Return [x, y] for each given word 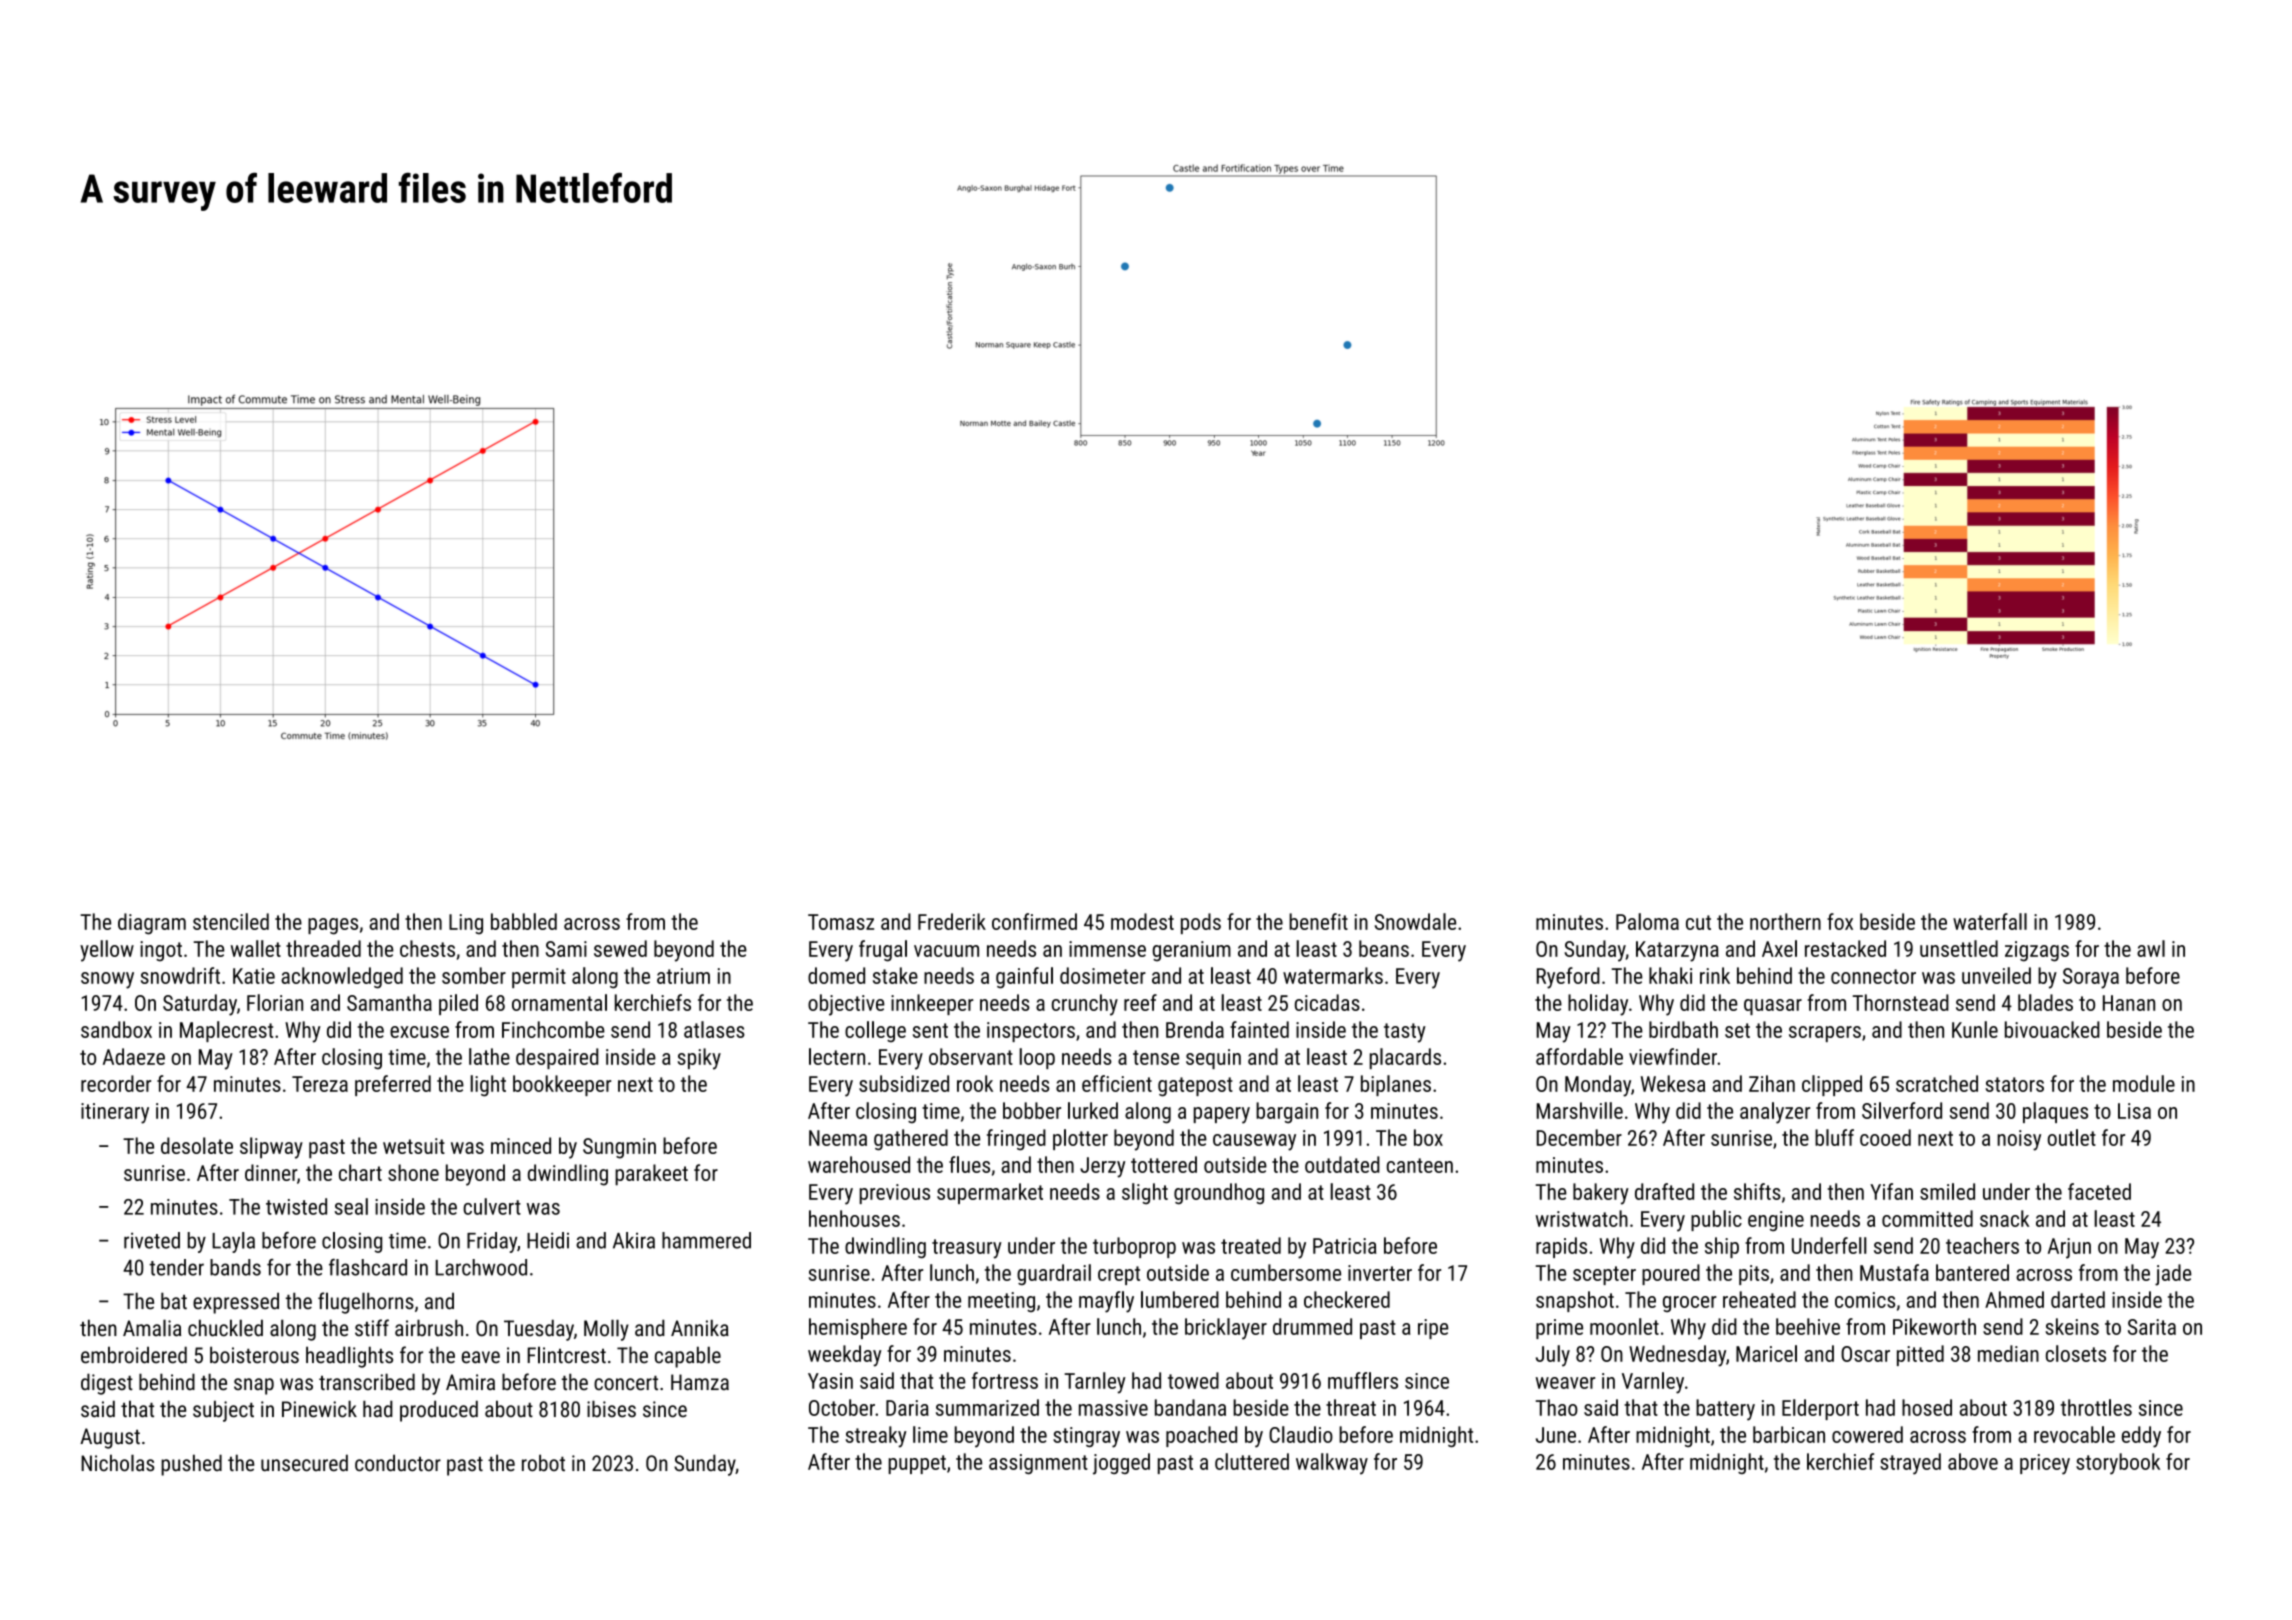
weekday [844, 1356]
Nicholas [117, 1463]
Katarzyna [1677, 951]
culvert [492, 1206]
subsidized [904, 1083]
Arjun [2069, 1248]
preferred [393, 1085]
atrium [683, 976]
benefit [1318, 921]
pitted [1920, 1355]
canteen [1420, 1165]
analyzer [1775, 1113]
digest [107, 1384]
